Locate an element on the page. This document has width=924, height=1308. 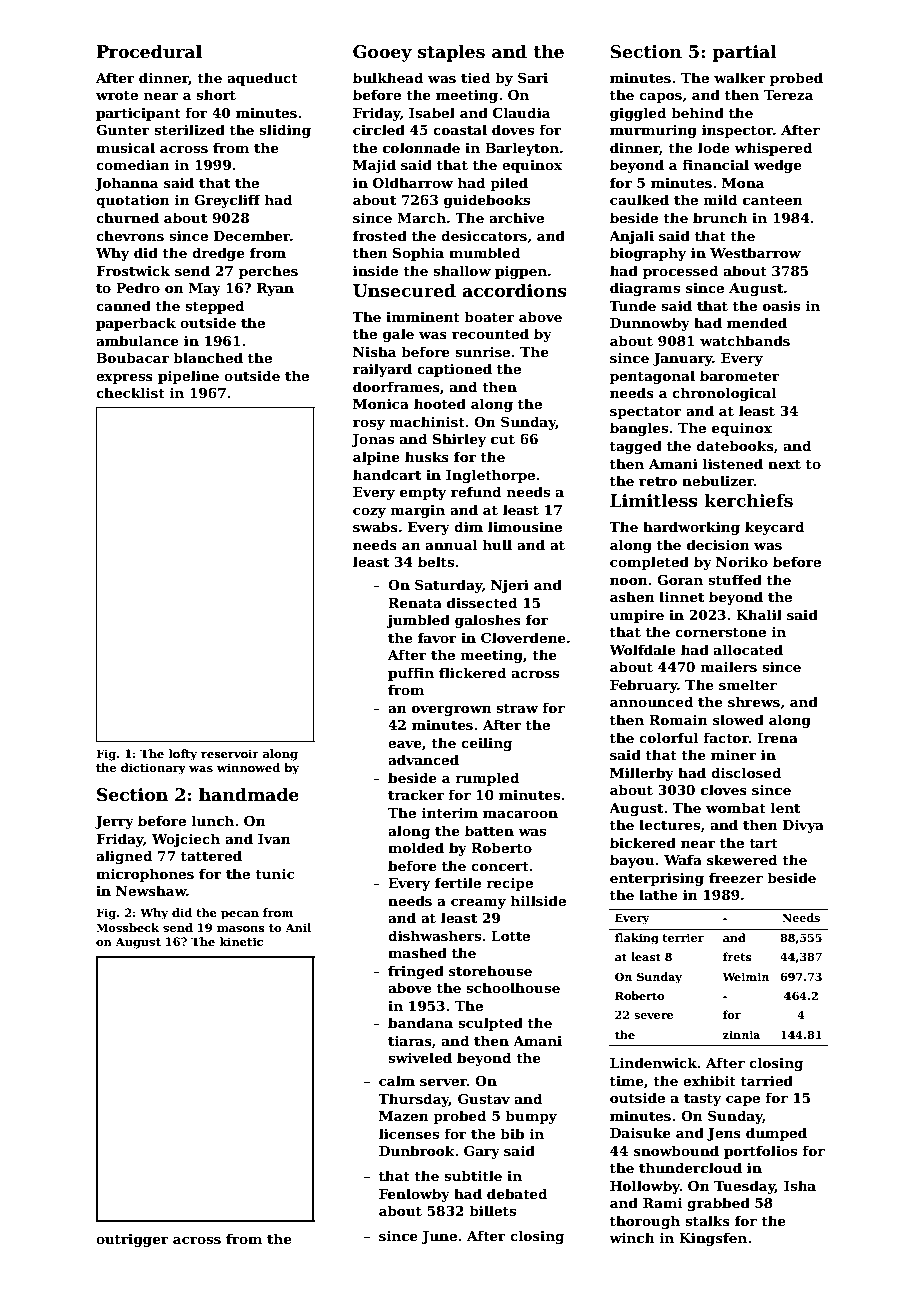
partial is located at coordinates (744, 53).
